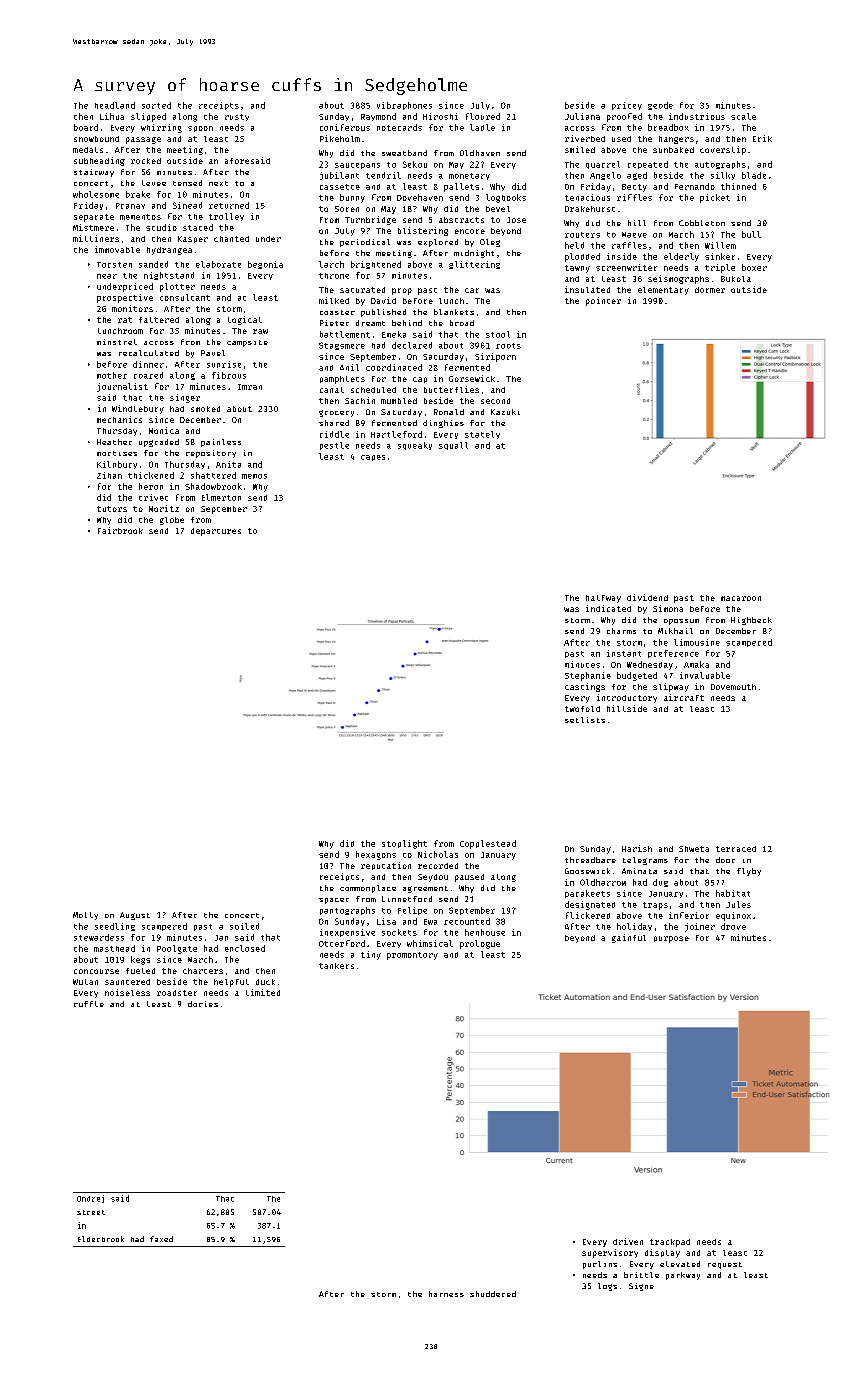 This screenshot has height=1400, width=849. What do you see at coordinates (404, 106) in the screenshot?
I see `vibraphones` at bounding box center [404, 106].
